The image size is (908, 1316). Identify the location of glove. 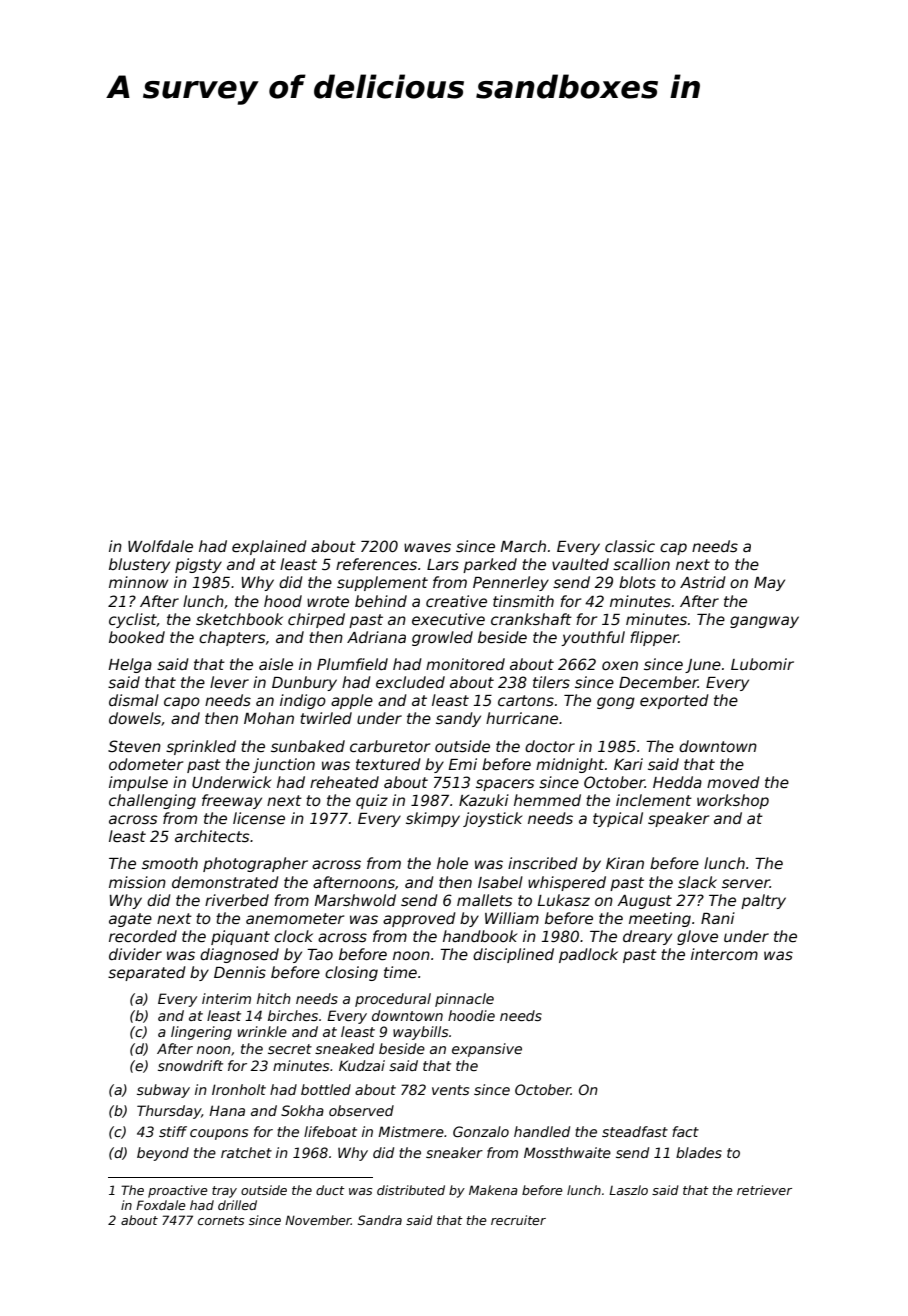
(697, 937).
